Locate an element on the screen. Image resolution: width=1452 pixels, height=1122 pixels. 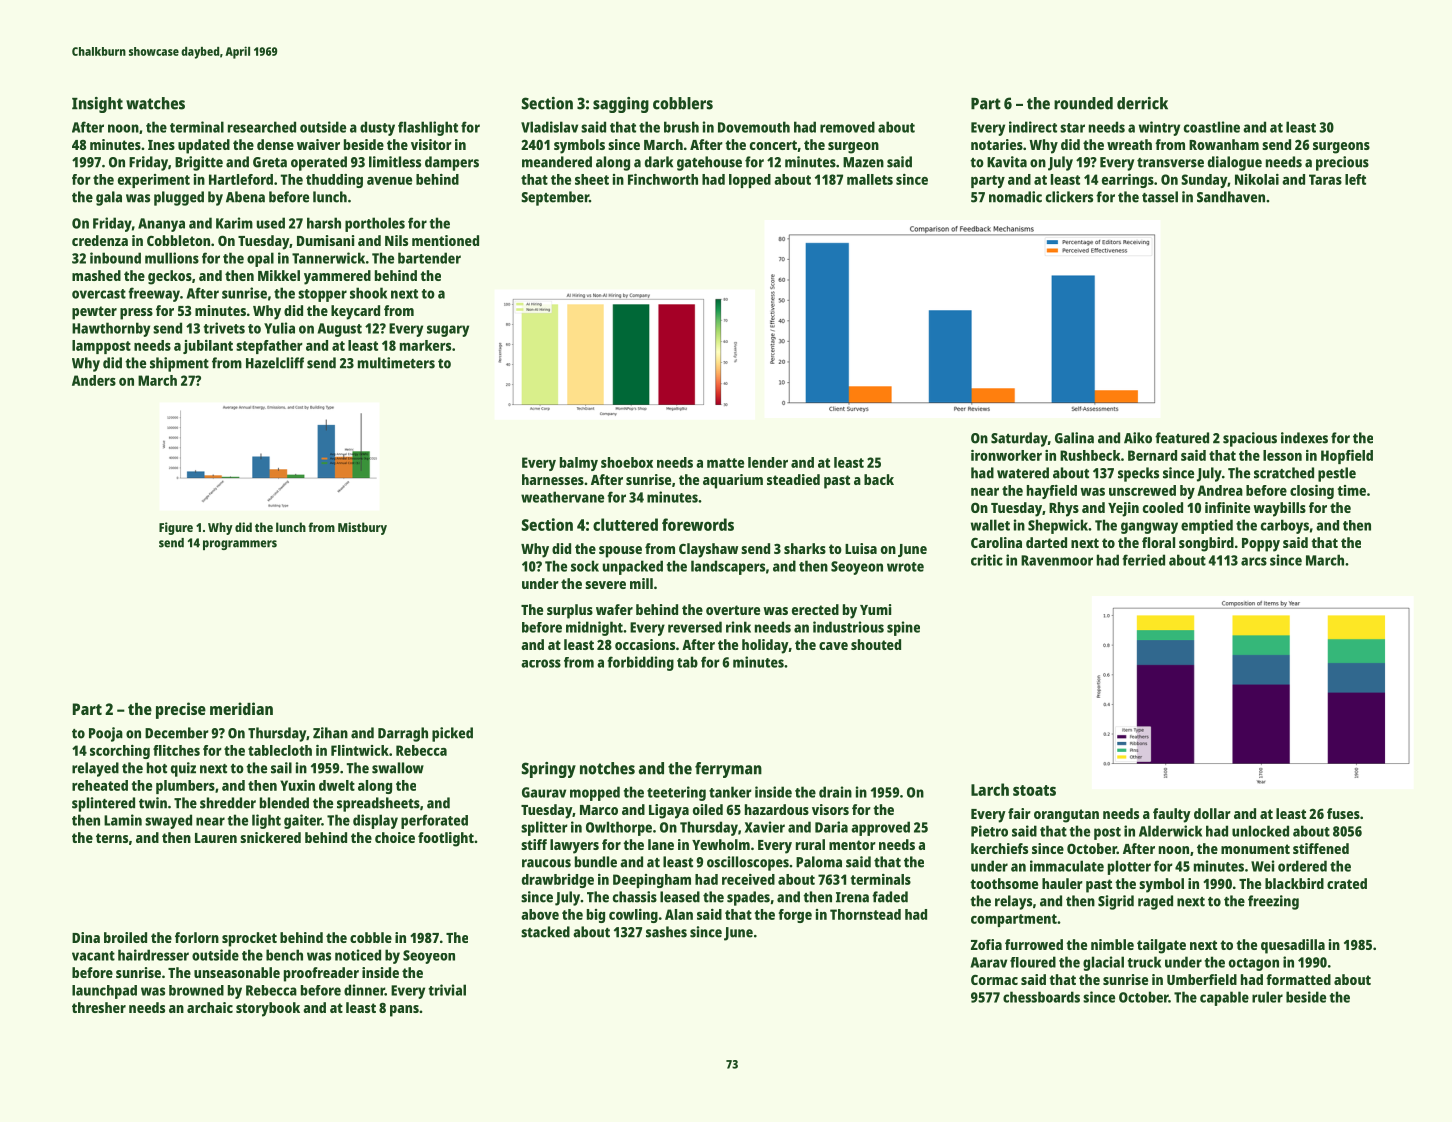
precious is located at coordinates (1342, 163).
